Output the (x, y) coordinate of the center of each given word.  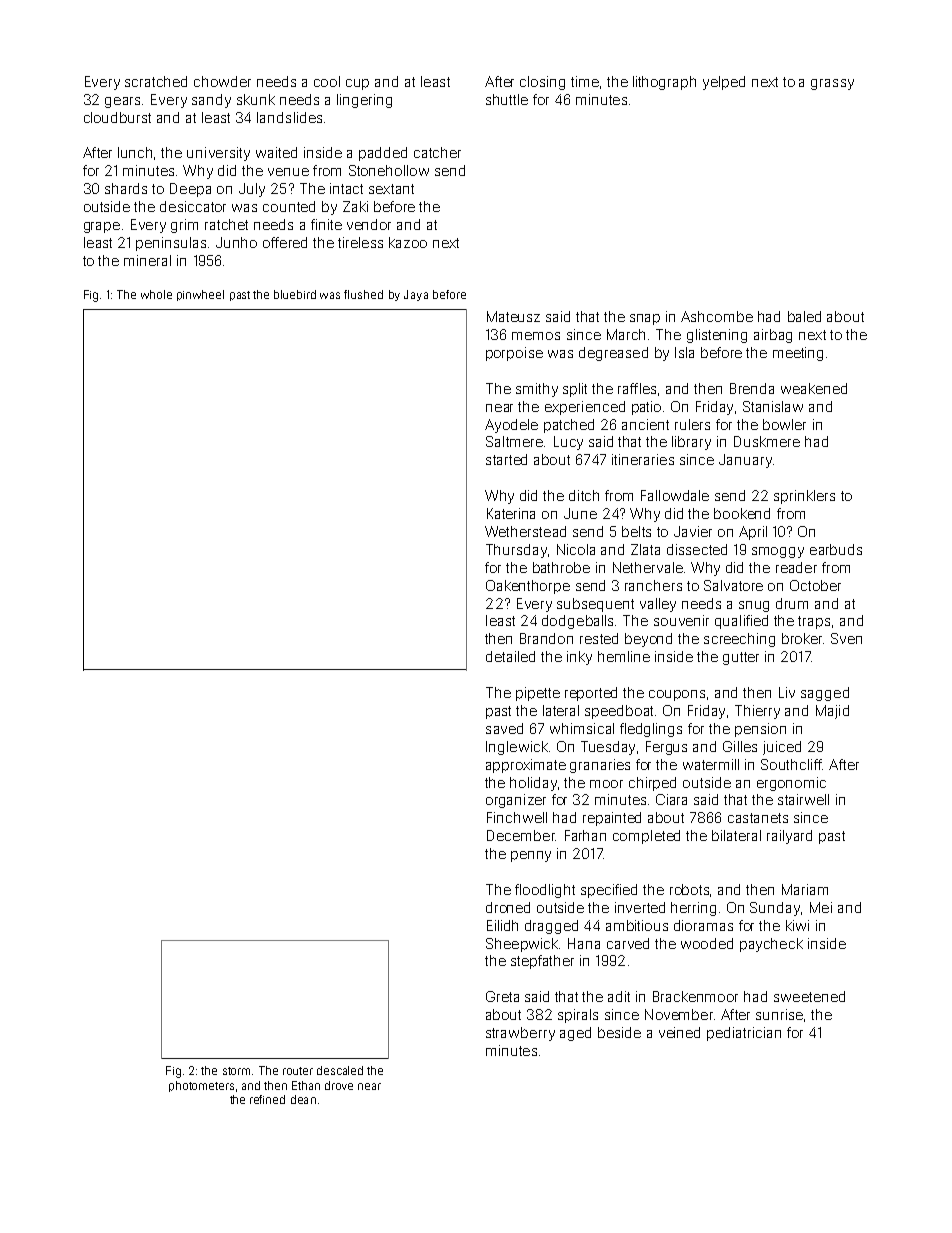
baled (804, 316)
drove (339, 1085)
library (691, 443)
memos (536, 336)
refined (267, 1099)
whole (156, 294)
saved (504, 728)
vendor (369, 224)
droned (508, 907)
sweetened (809, 996)
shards (126, 188)
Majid (832, 712)
